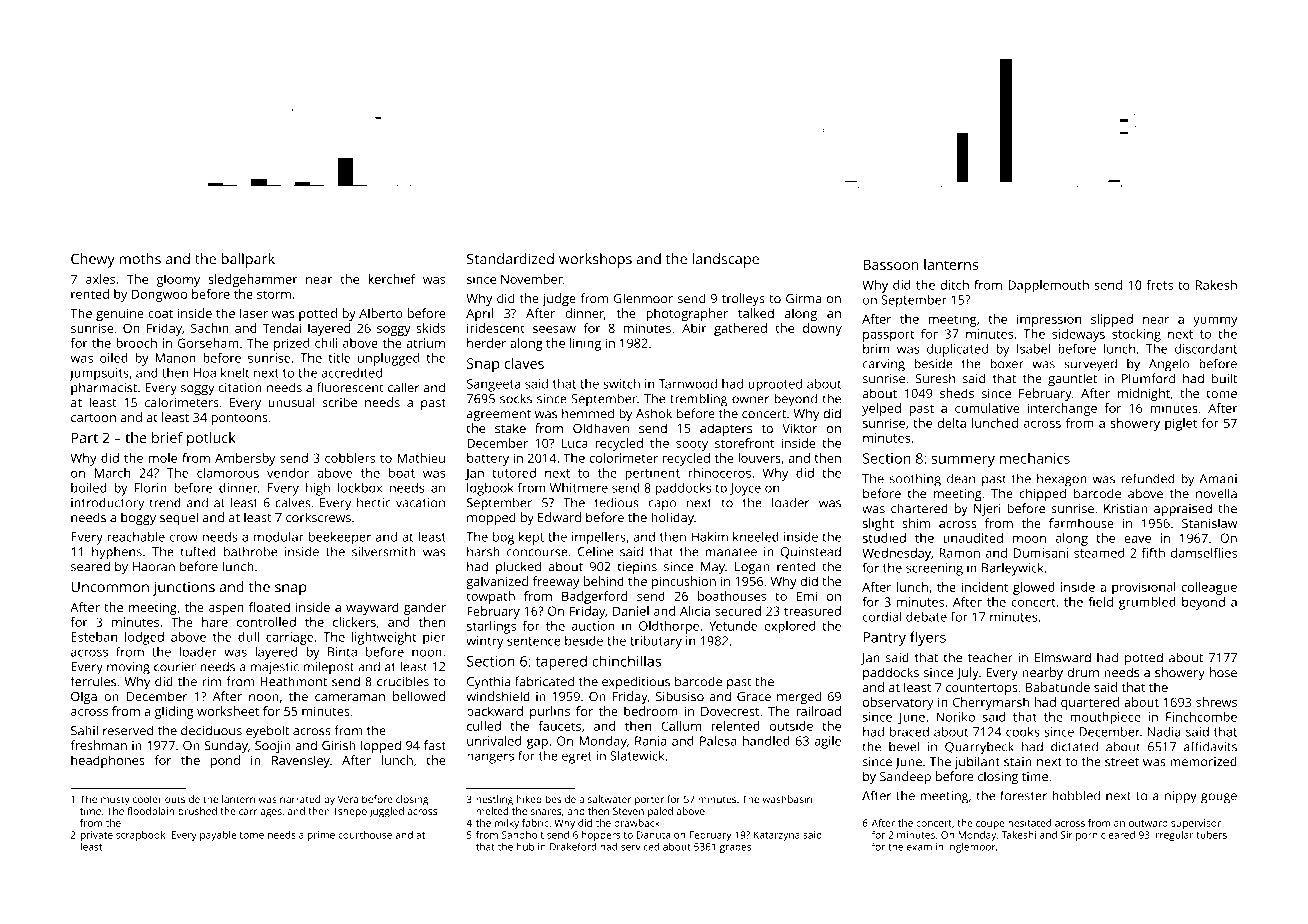  I want to click on stake, so click(510, 428).
